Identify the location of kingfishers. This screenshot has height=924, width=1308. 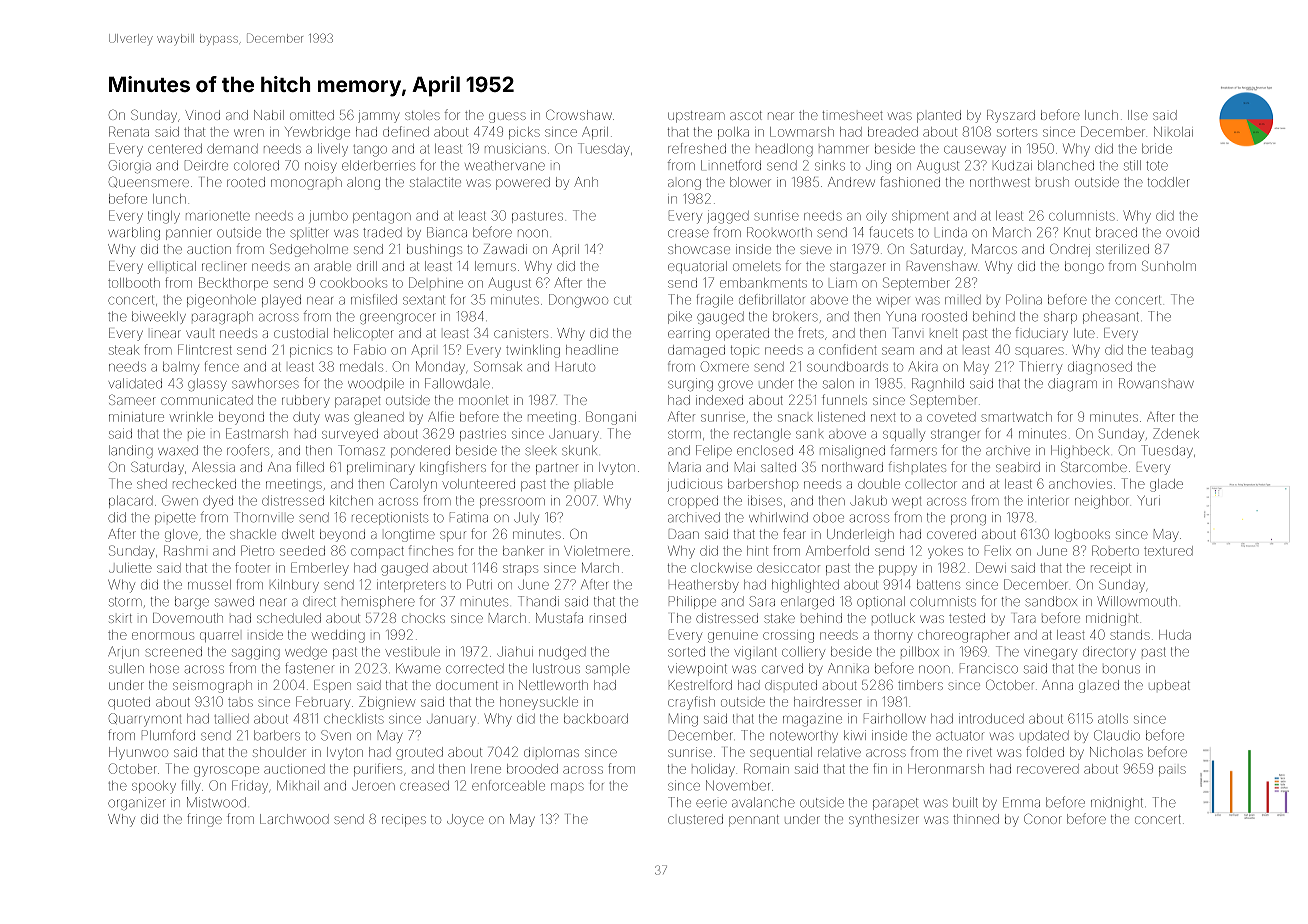
(453, 468).
